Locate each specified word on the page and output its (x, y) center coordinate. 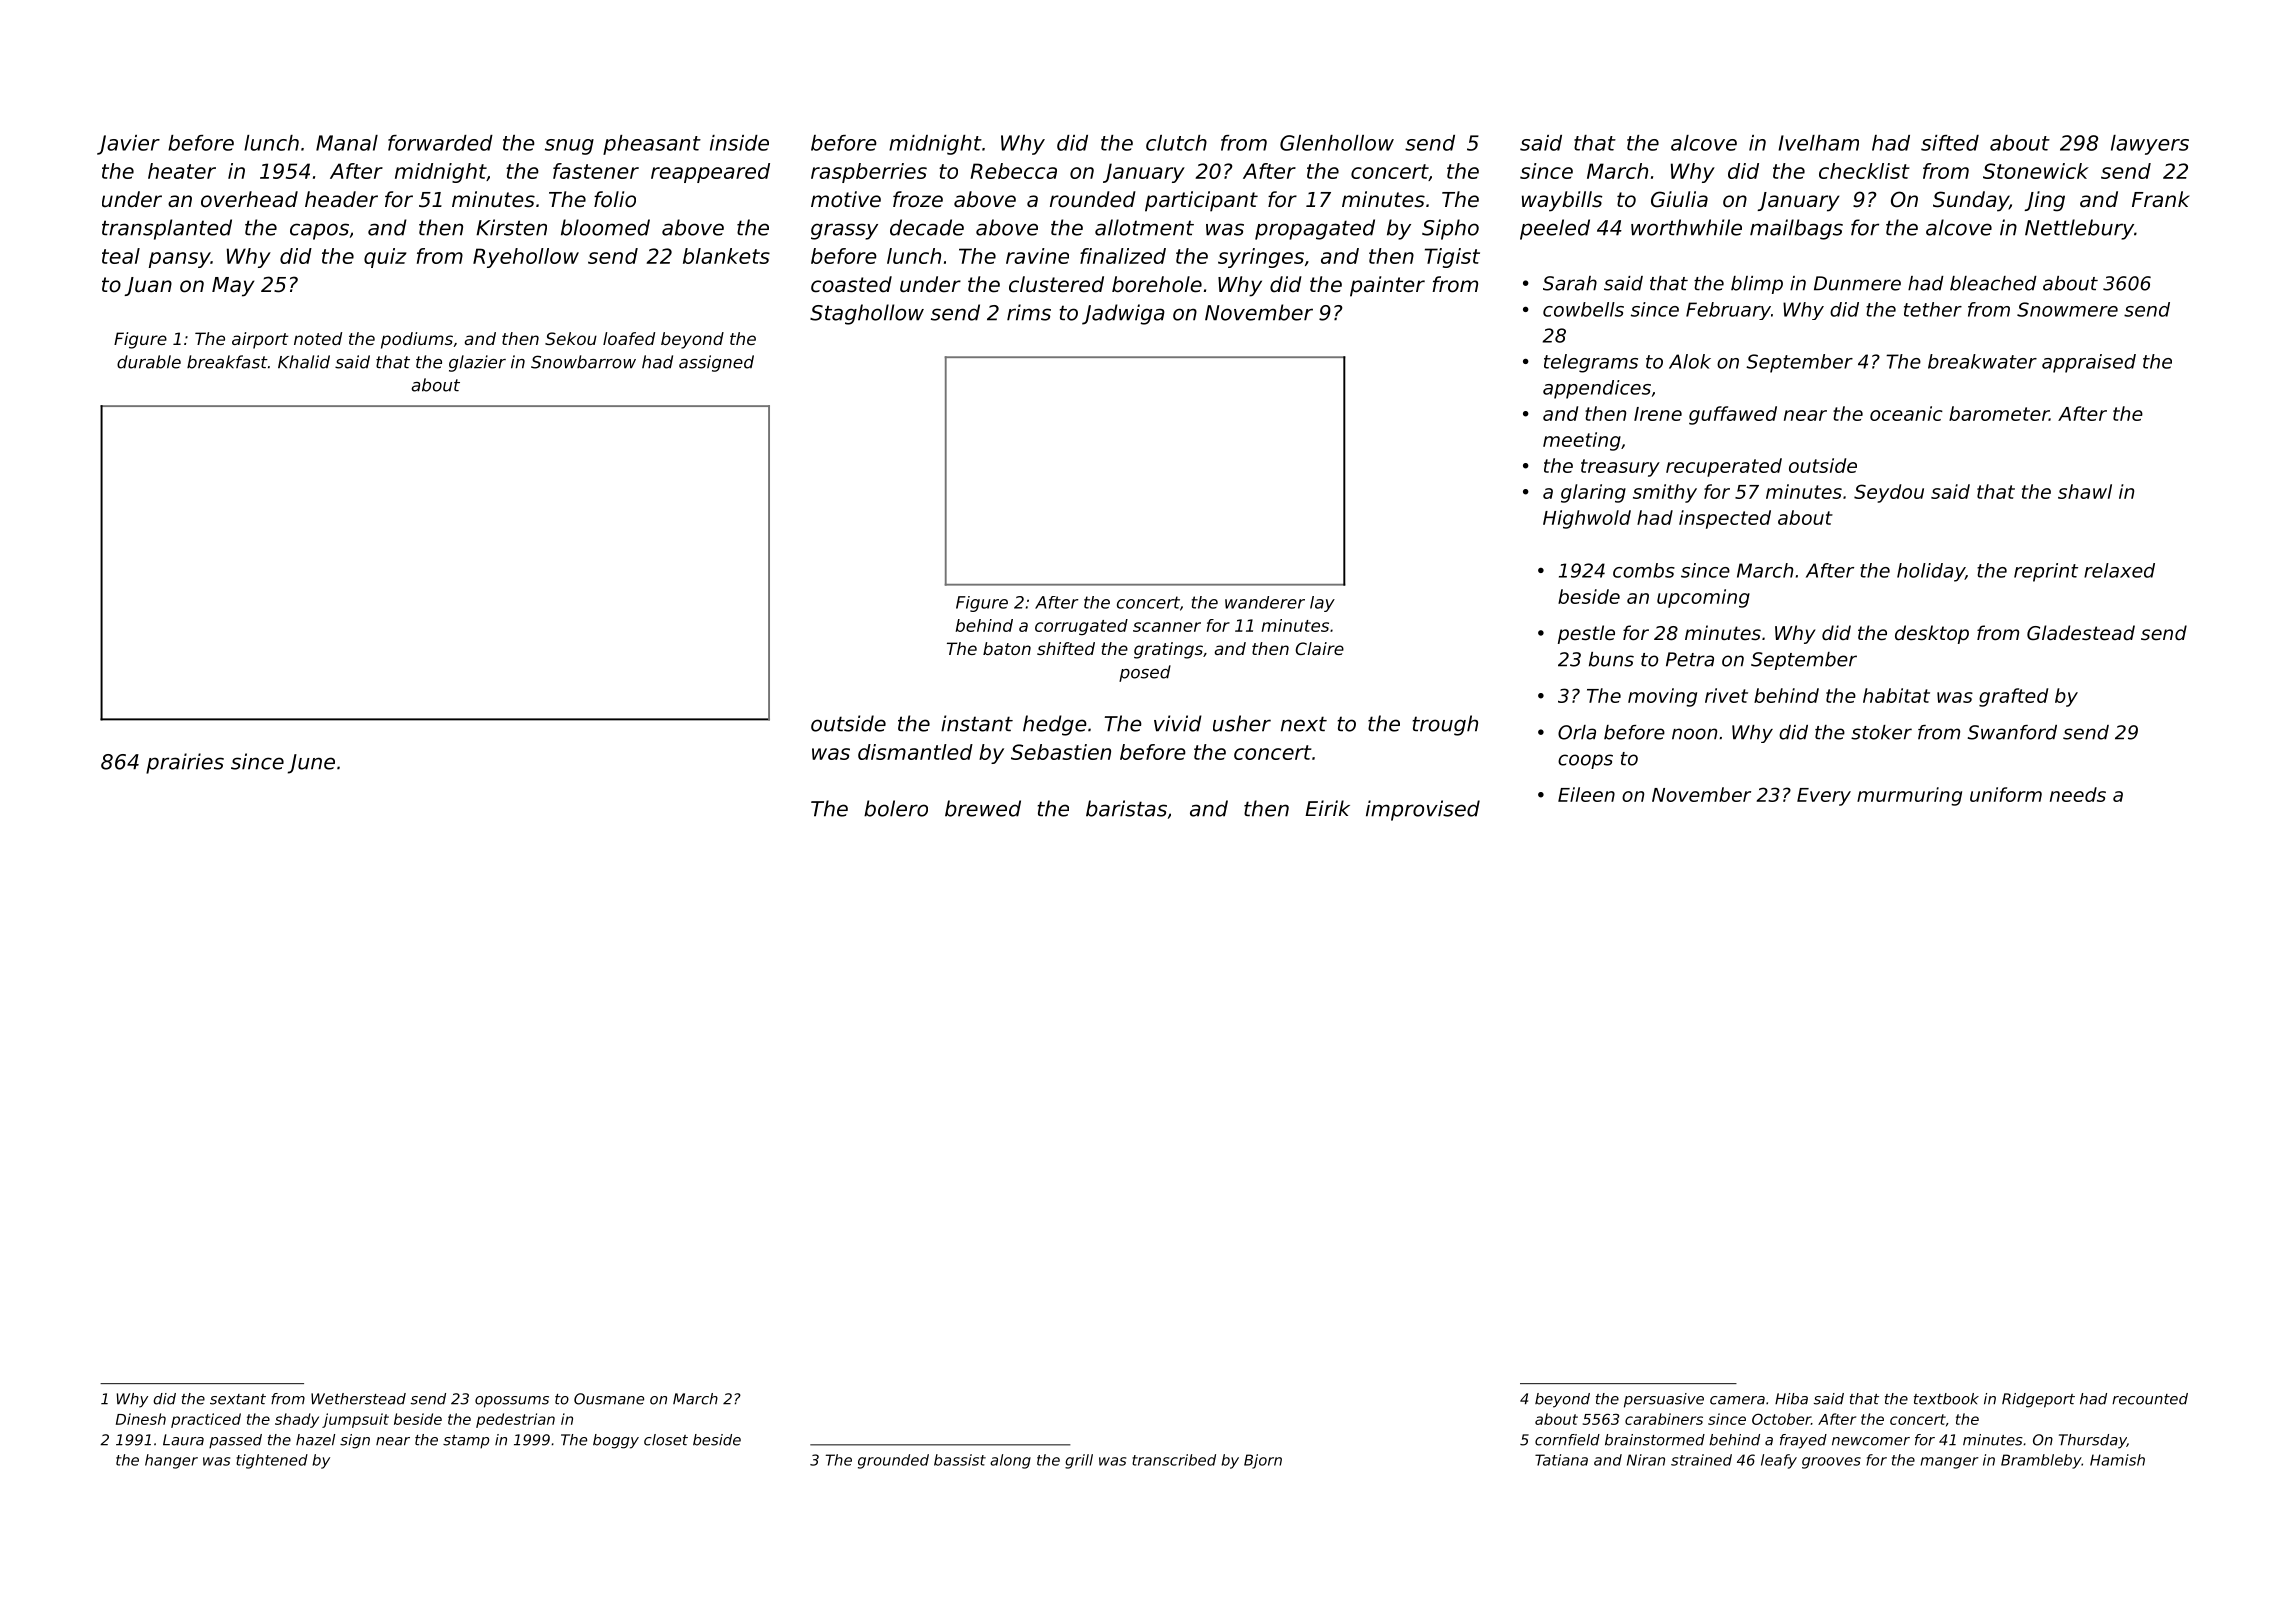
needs (2078, 794)
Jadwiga (1123, 314)
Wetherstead (358, 1399)
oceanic (1906, 413)
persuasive (1664, 1400)
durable (149, 362)
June (311, 764)
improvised (1423, 810)
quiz (385, 258)
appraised (2089, 363)
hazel (315, 1440)
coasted (851, 284)
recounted (2150, 1399)
